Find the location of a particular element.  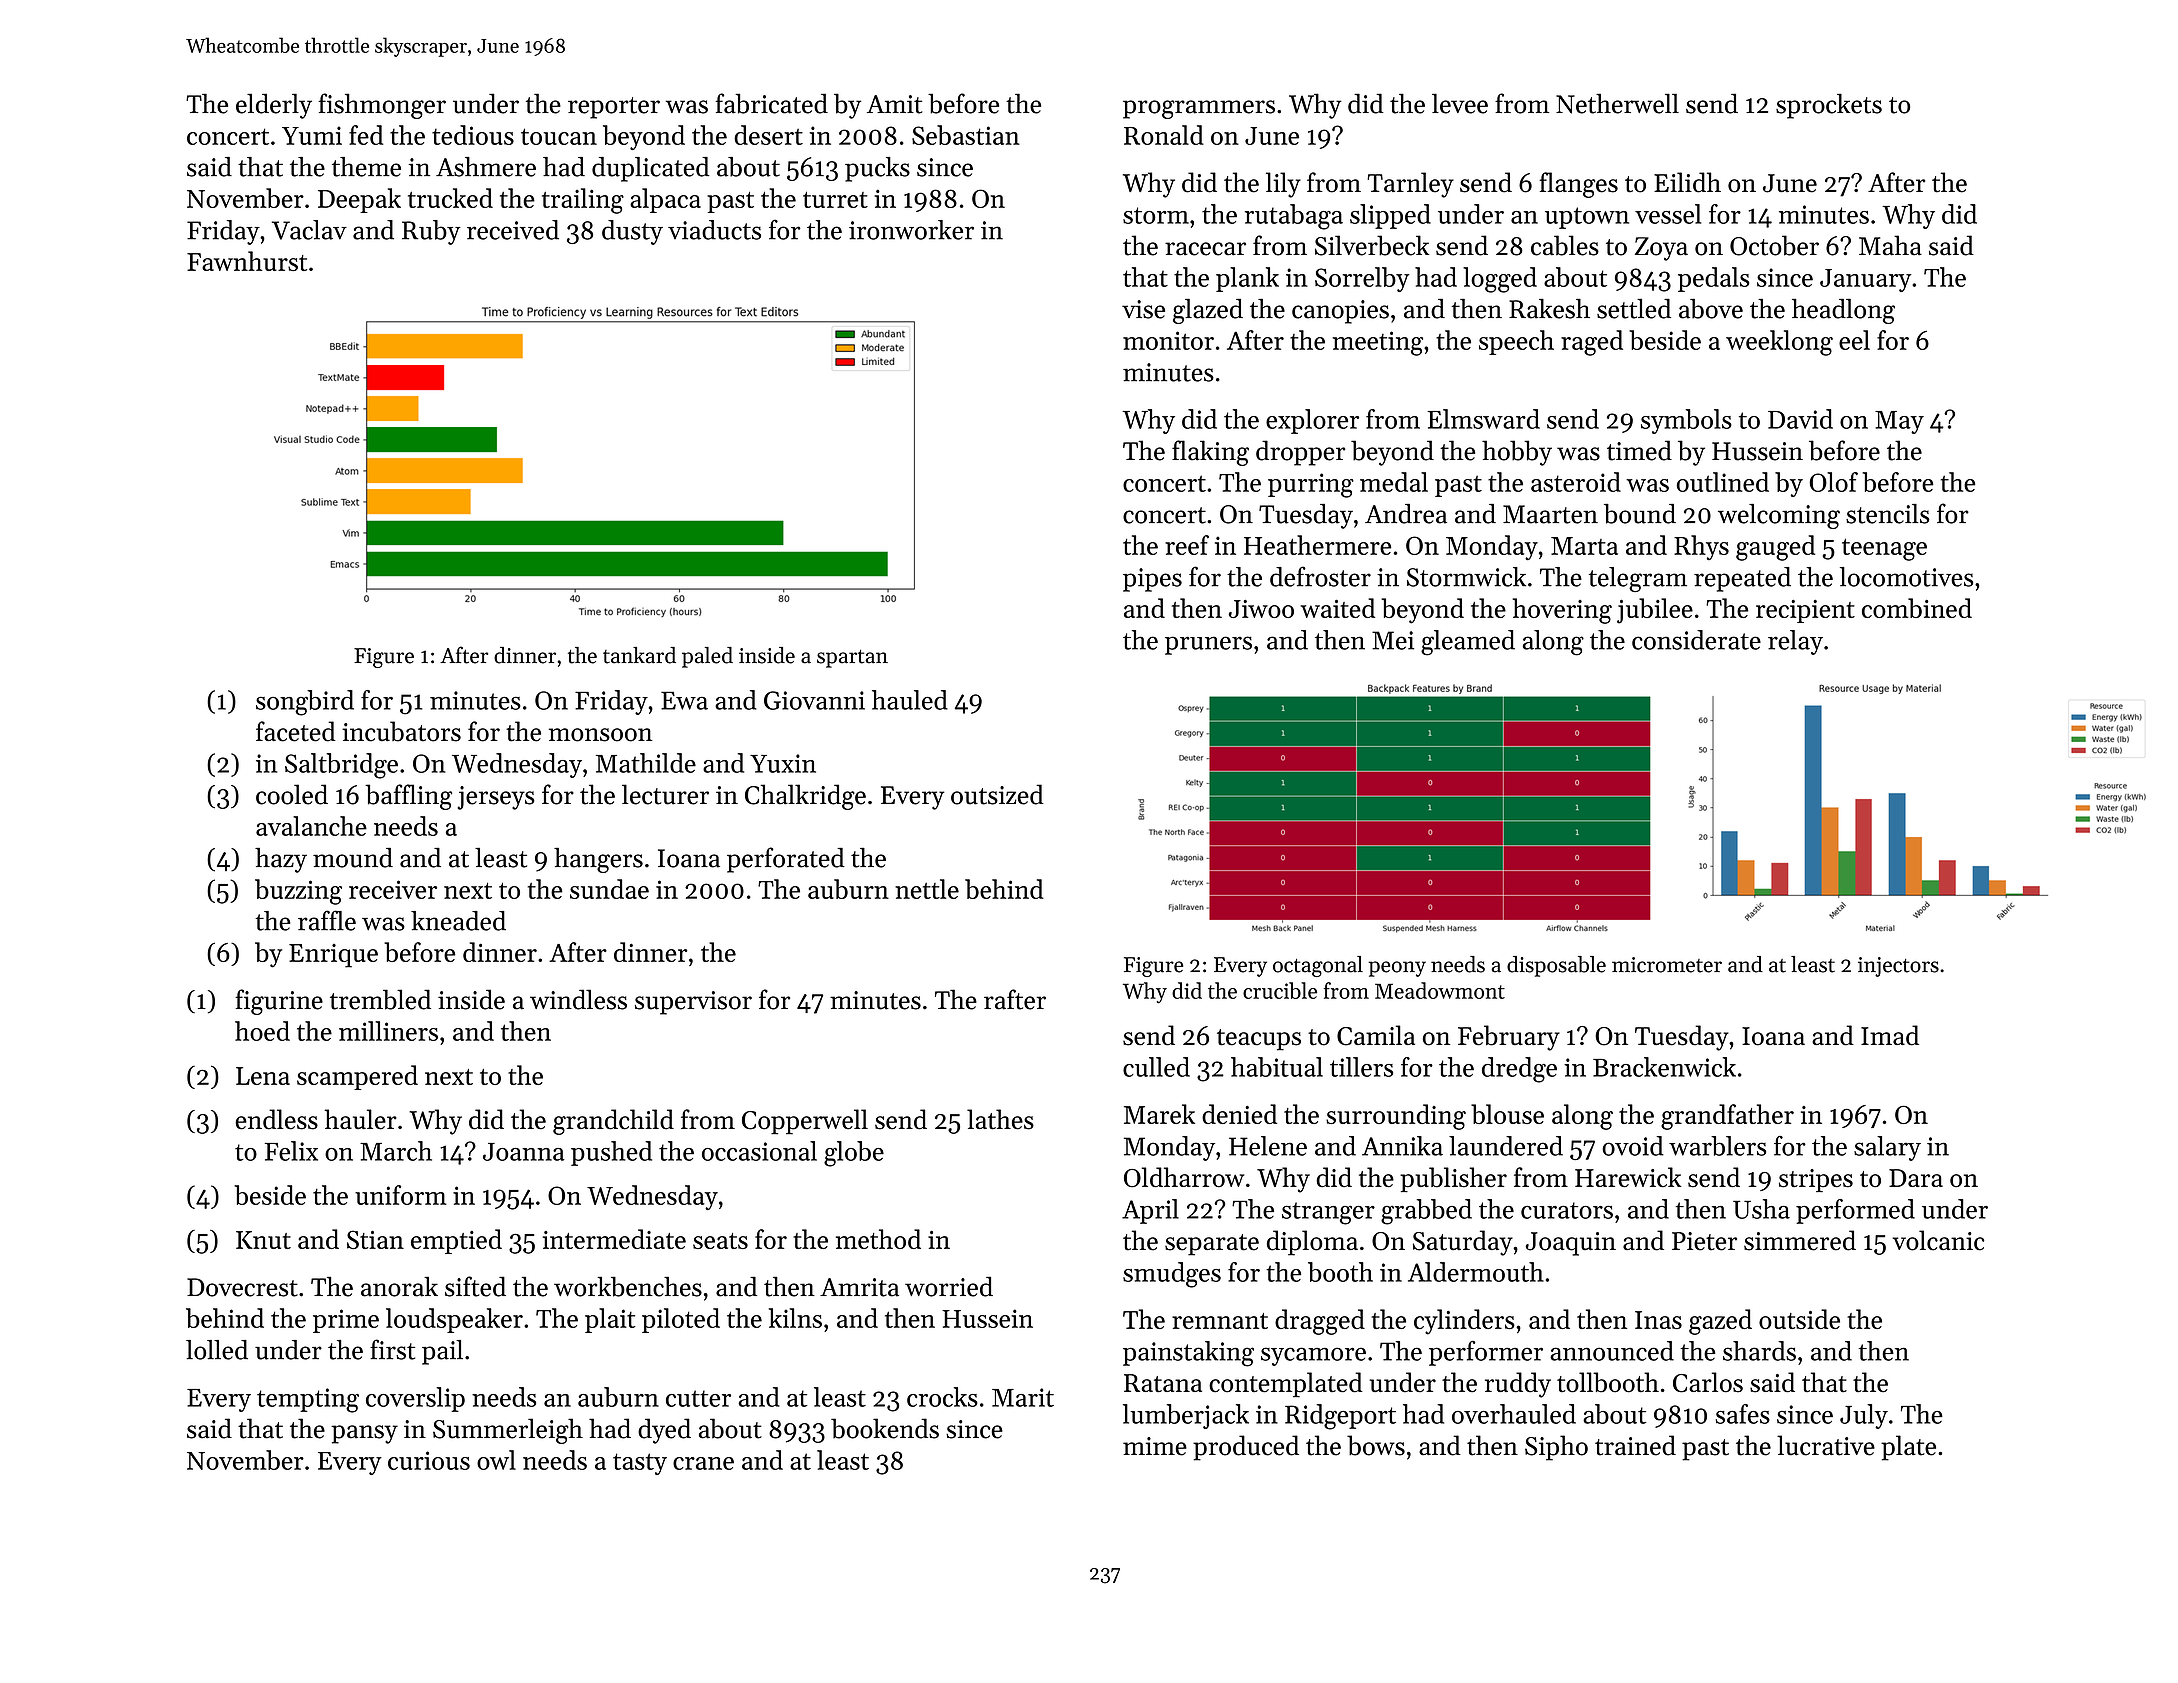

supervisor is located at coordinates (693, 1003).
